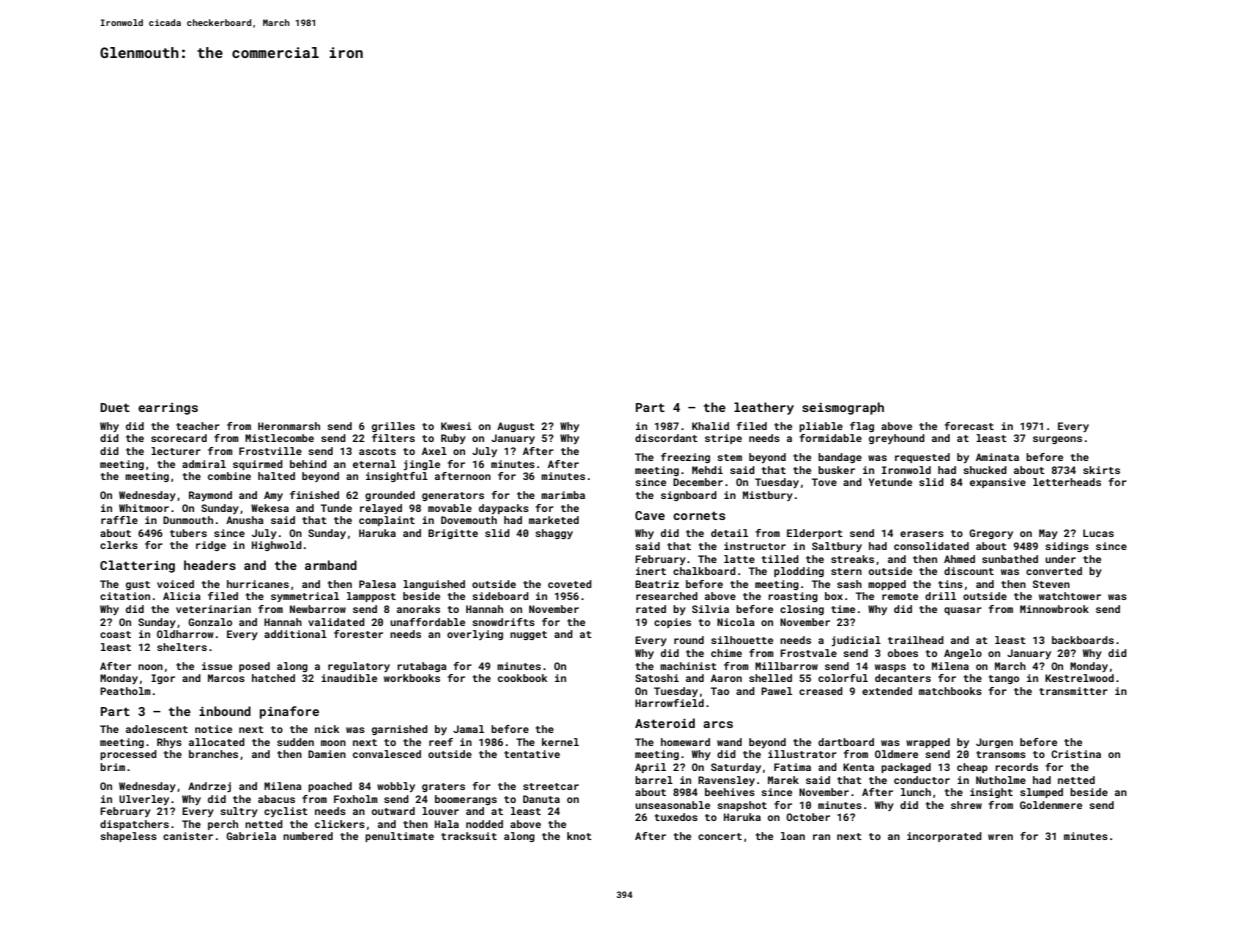  Describe the element at coordinates (698, 482) in the document. I see `December` at that location.
